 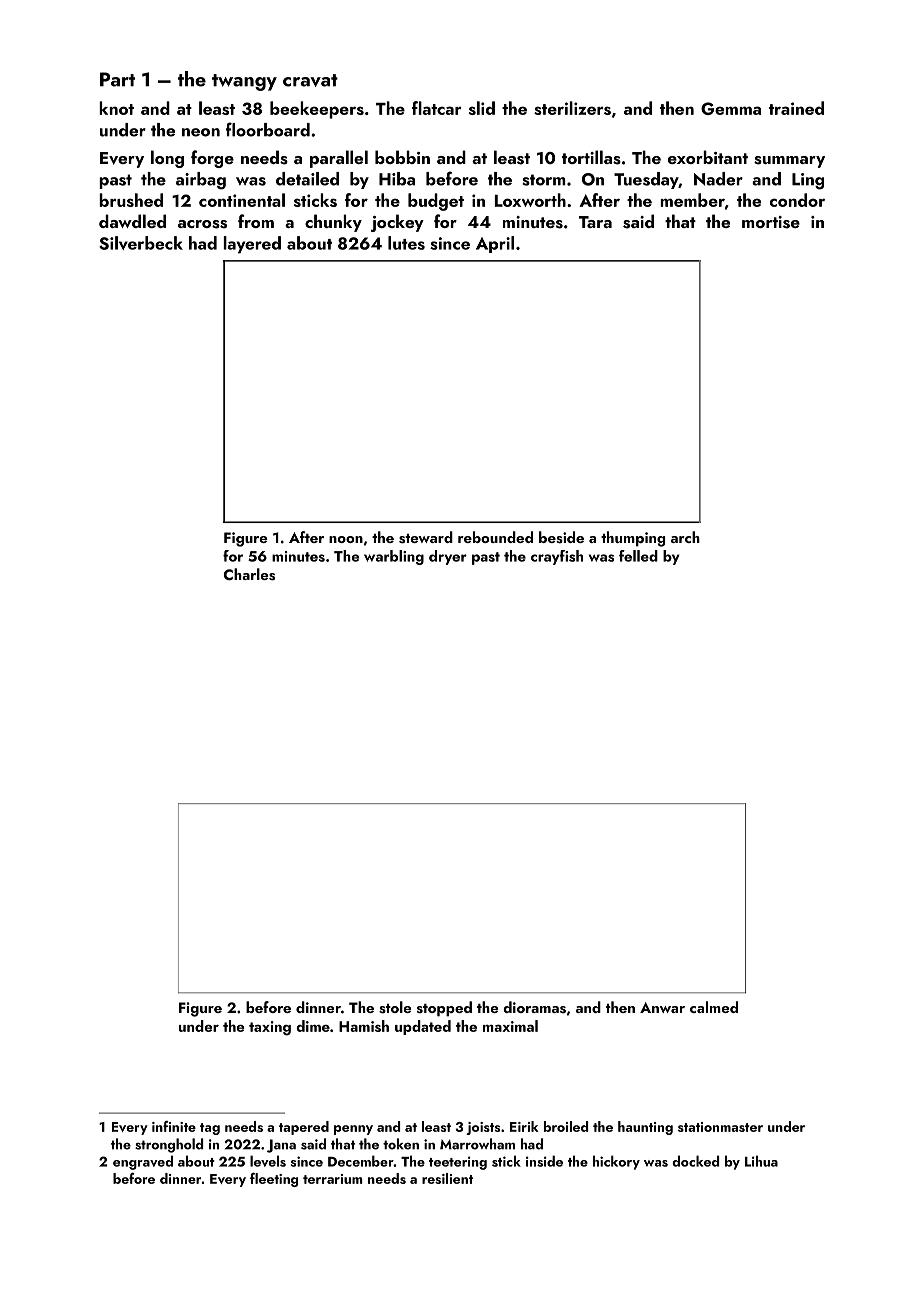 I want to click on lutes, so click(x=406, y=243).
